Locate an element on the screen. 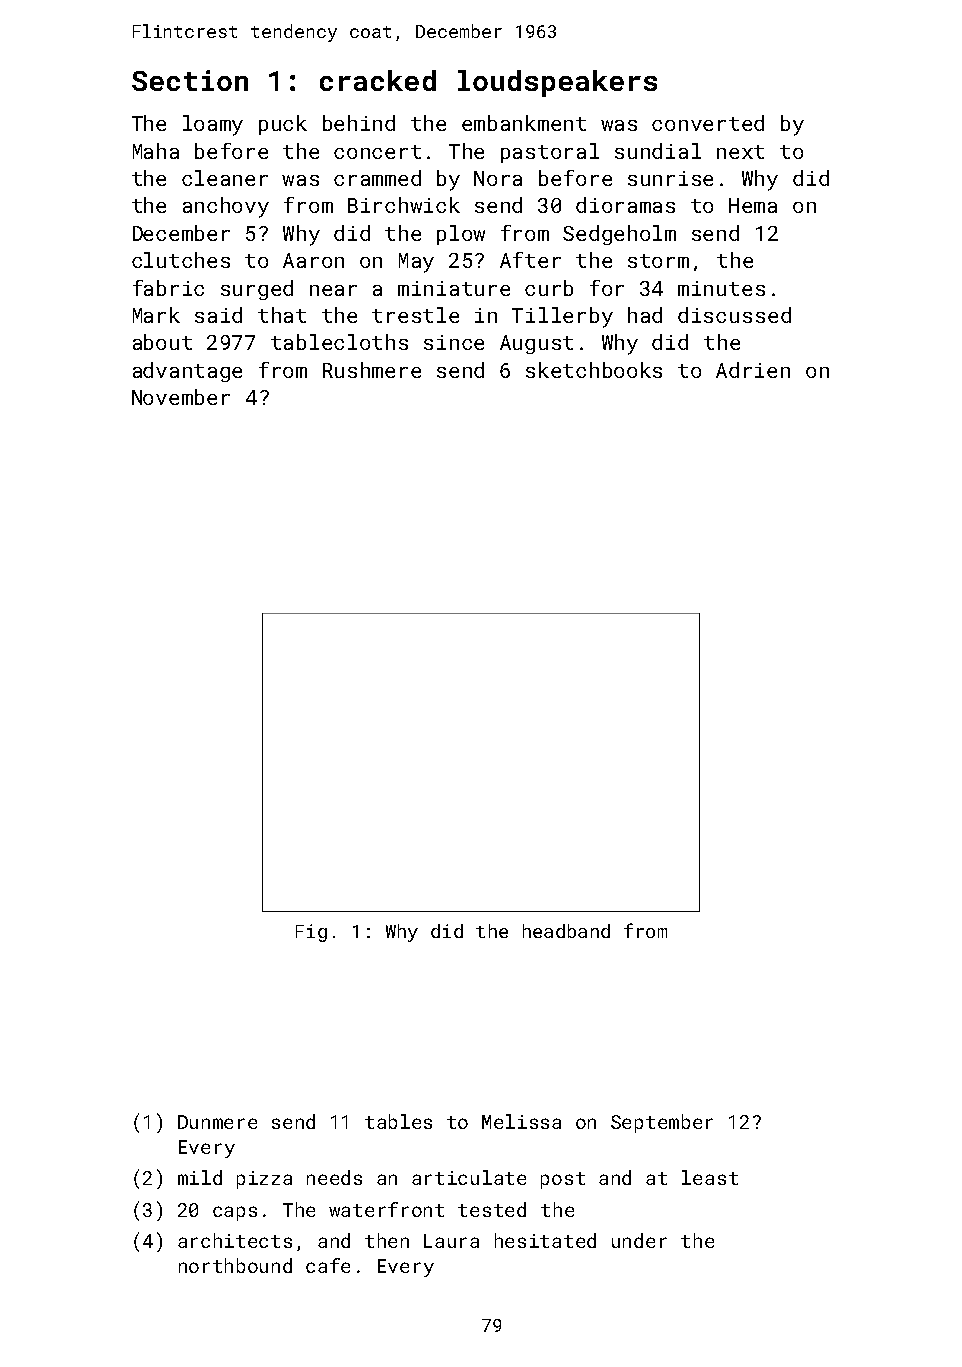 Image resolution: width=962 pixels, height=1367 pixels. Fig is located at coordinates (311, 933).
